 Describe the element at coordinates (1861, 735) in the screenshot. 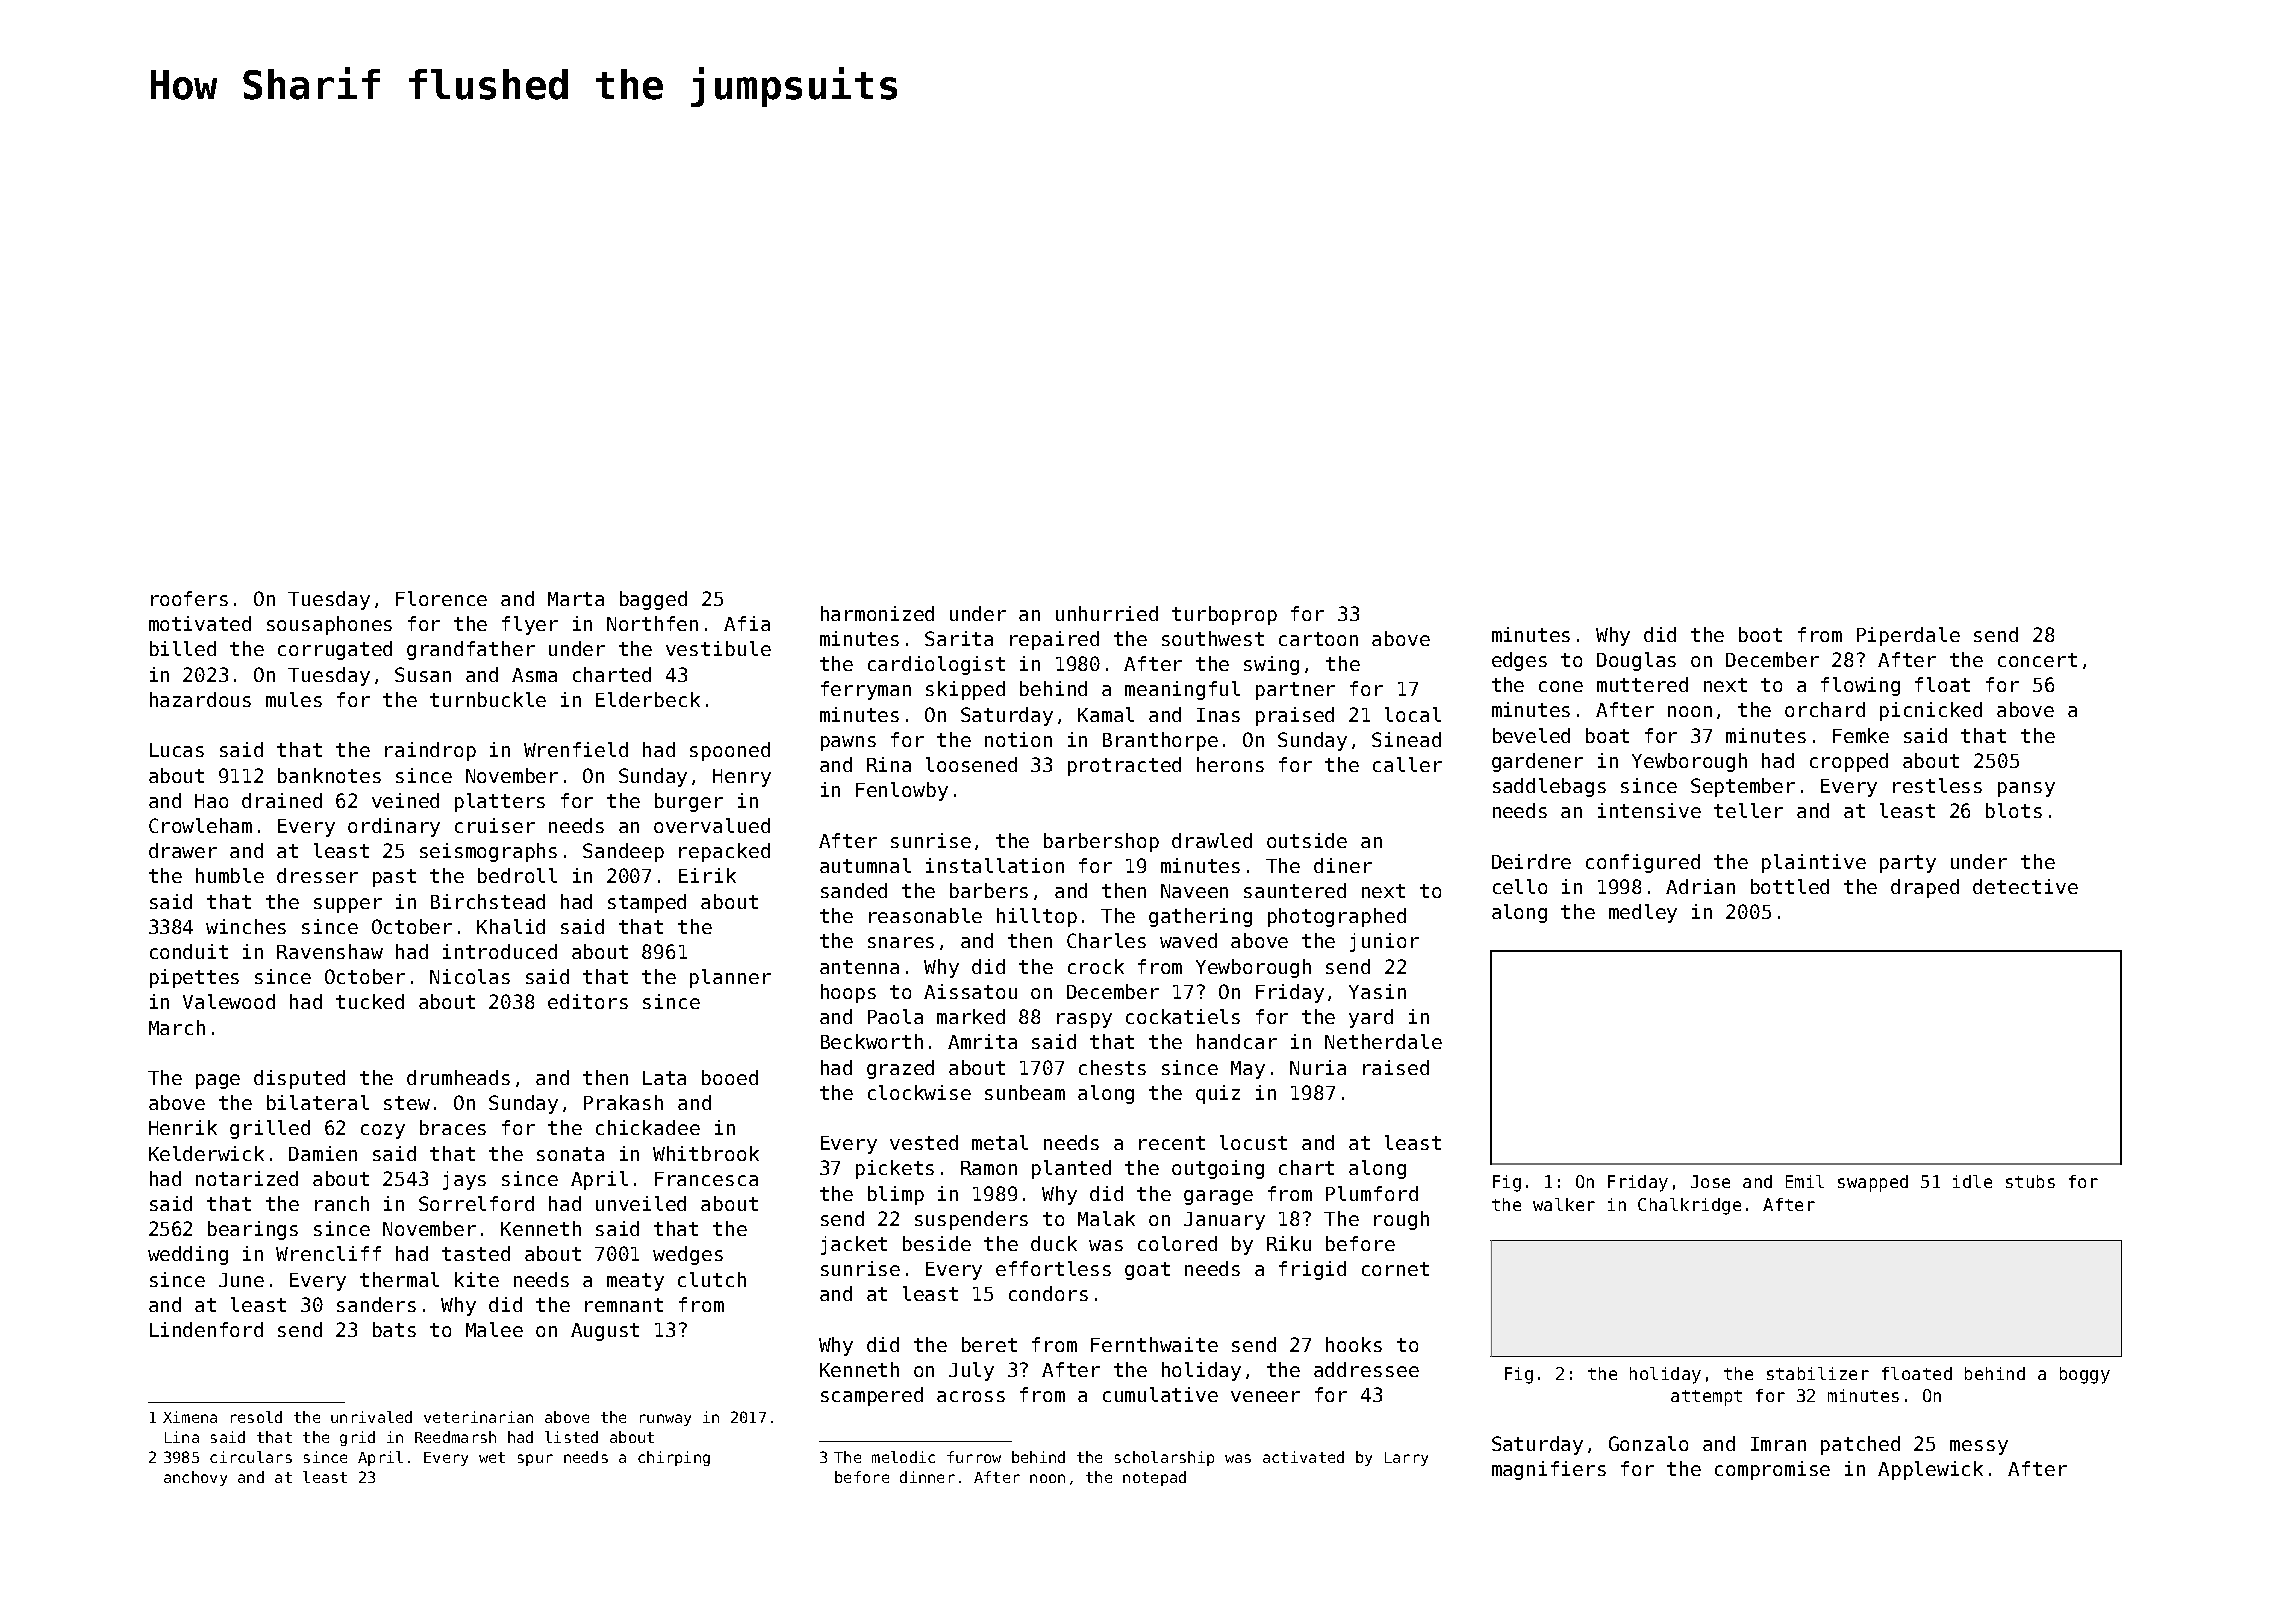

I see `Femke` at that location.
